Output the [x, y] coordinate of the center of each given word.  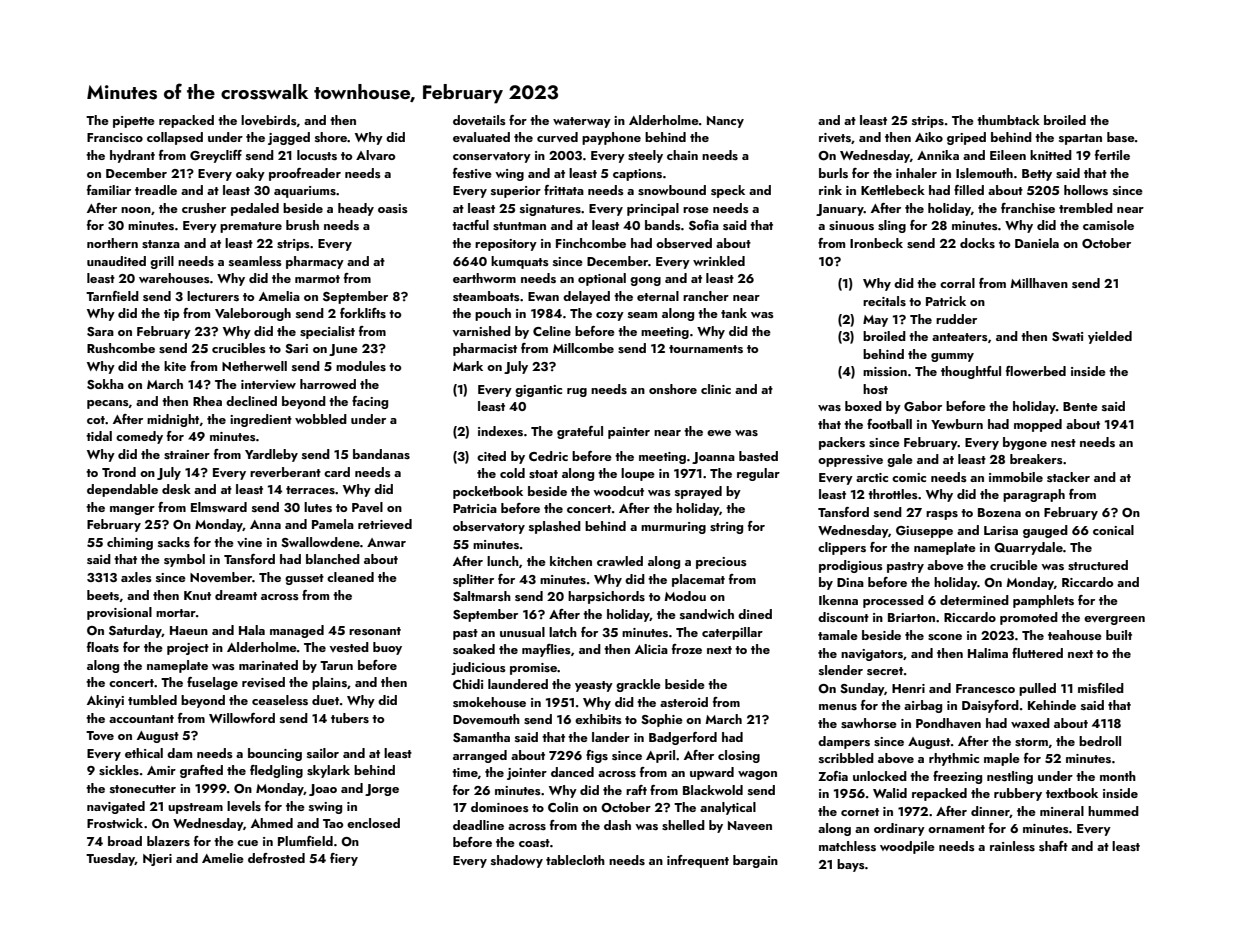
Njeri [157, 860]
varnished [482, 331]
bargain [755, 861]
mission [885, 371]
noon [136, 210]
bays [851, 865]
